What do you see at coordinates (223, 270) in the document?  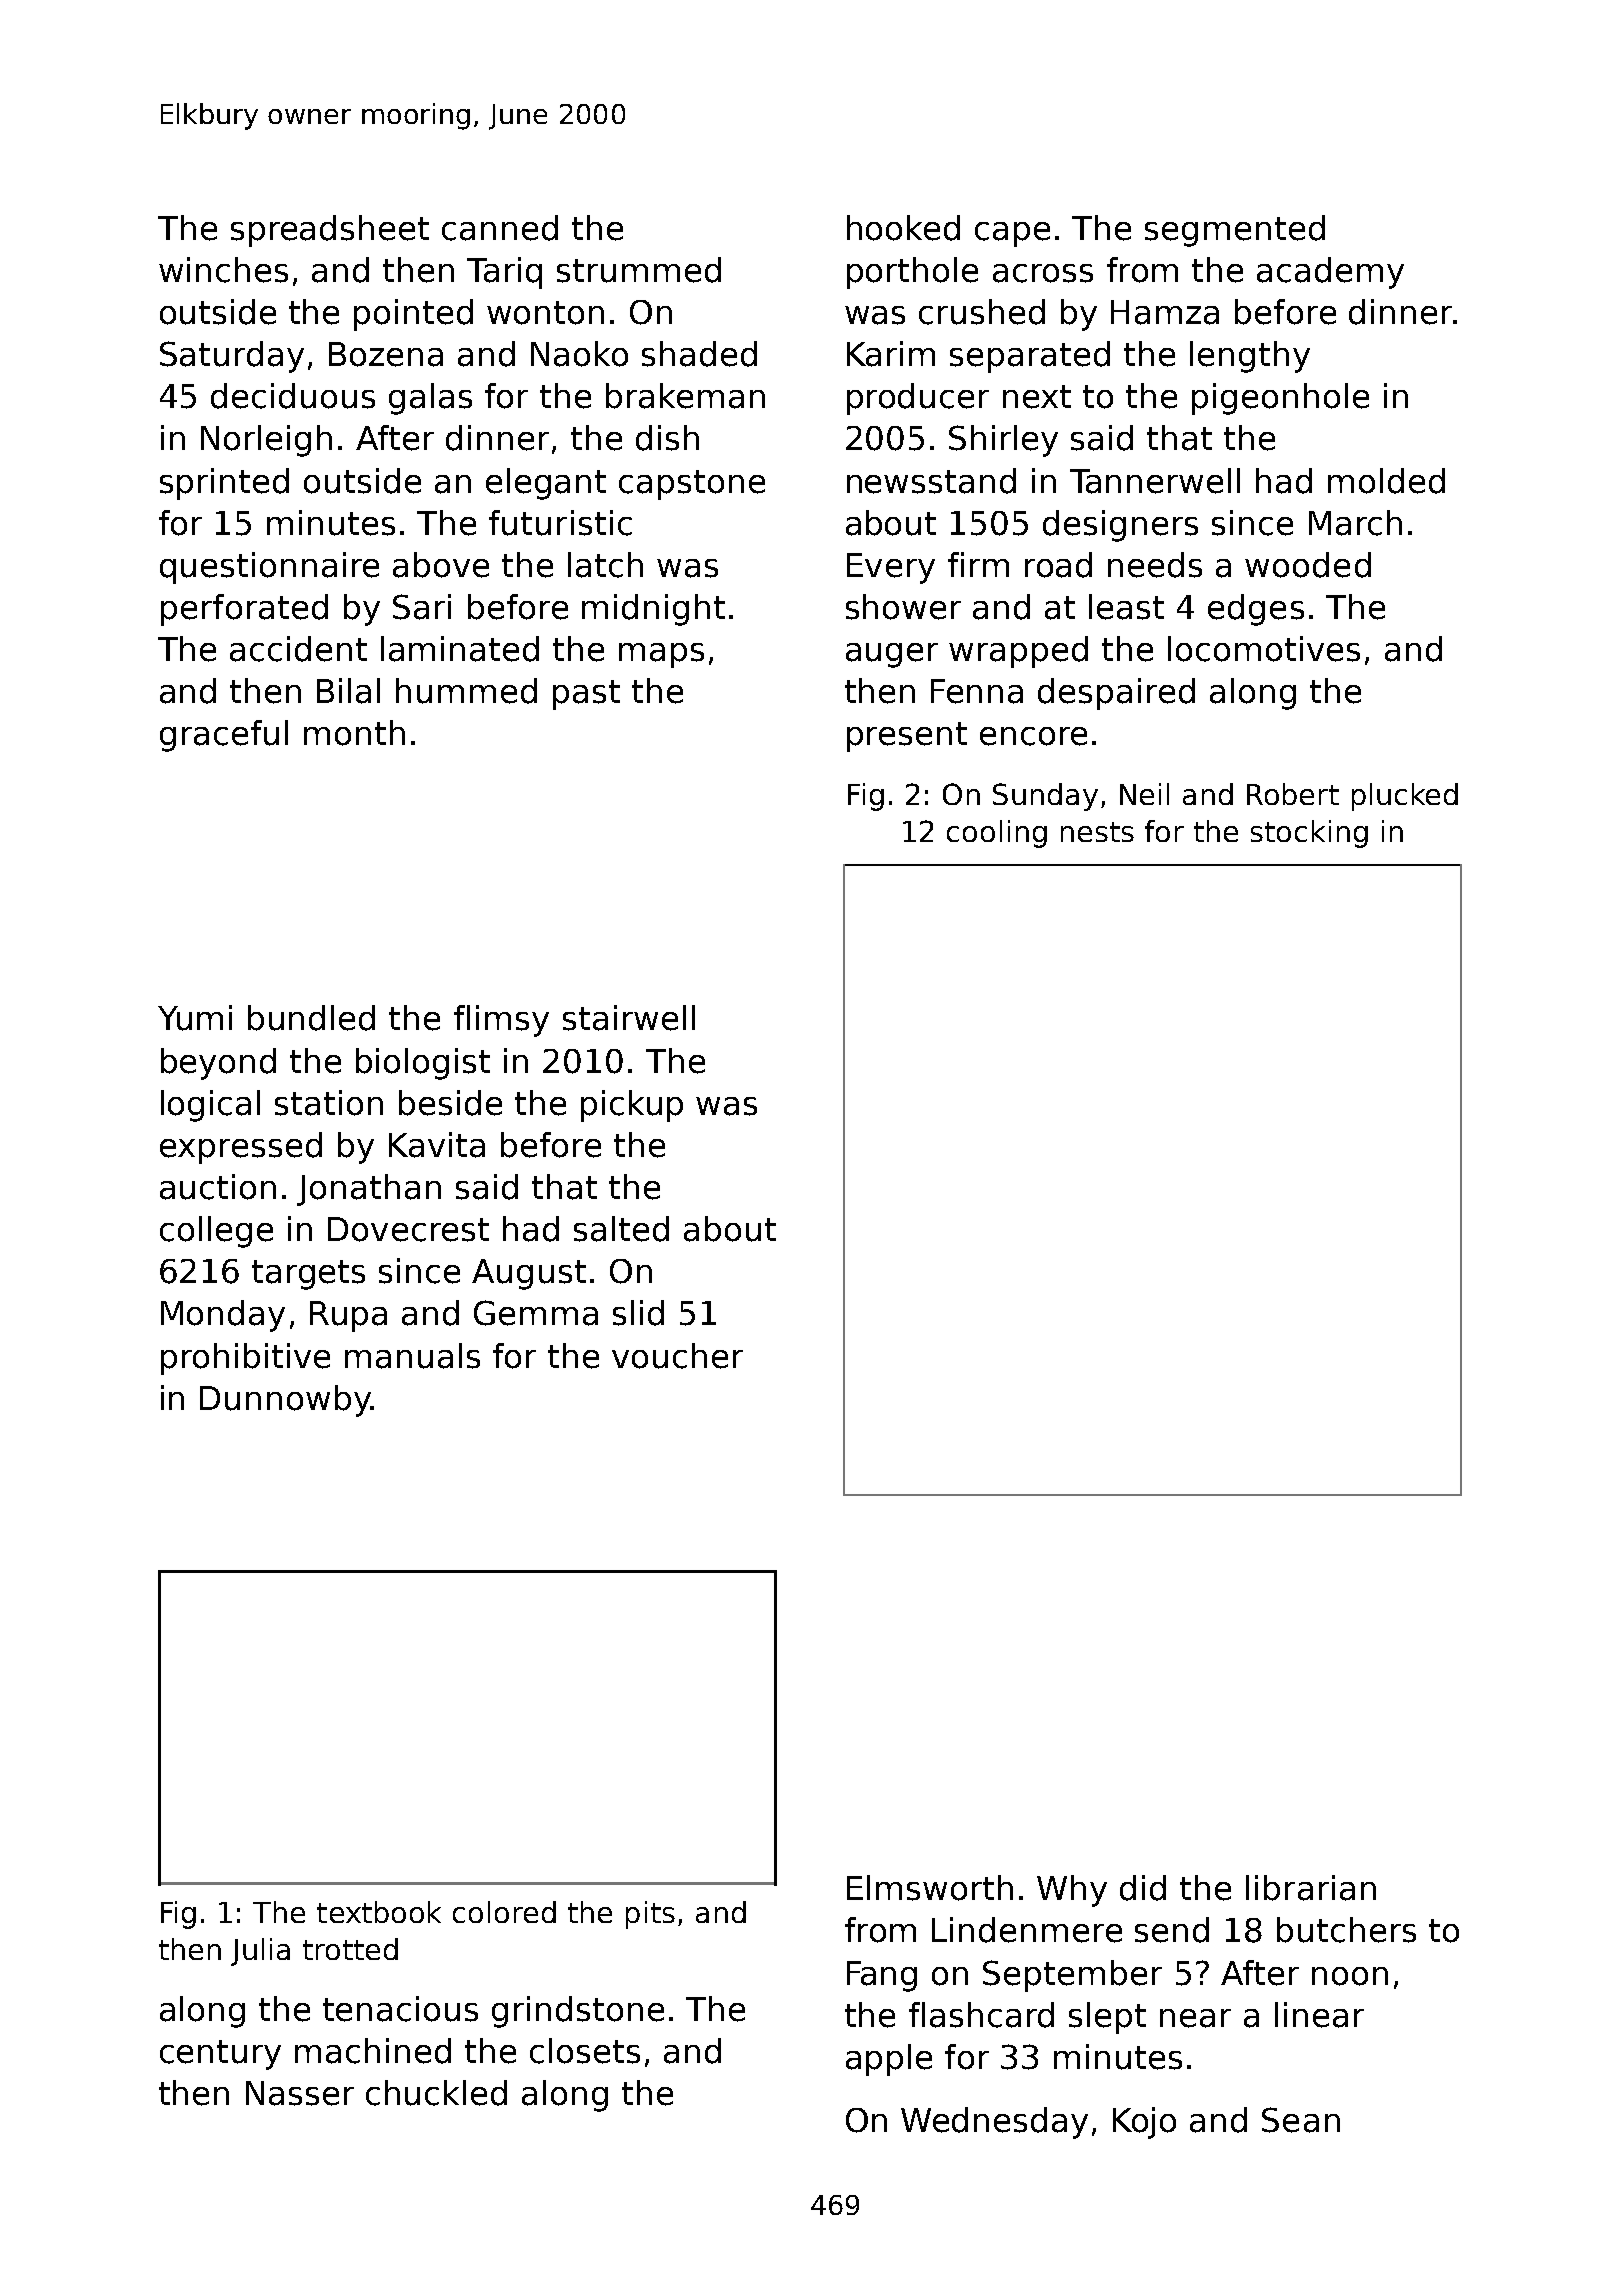 I see `winches` at bounding box center [223, 270].
